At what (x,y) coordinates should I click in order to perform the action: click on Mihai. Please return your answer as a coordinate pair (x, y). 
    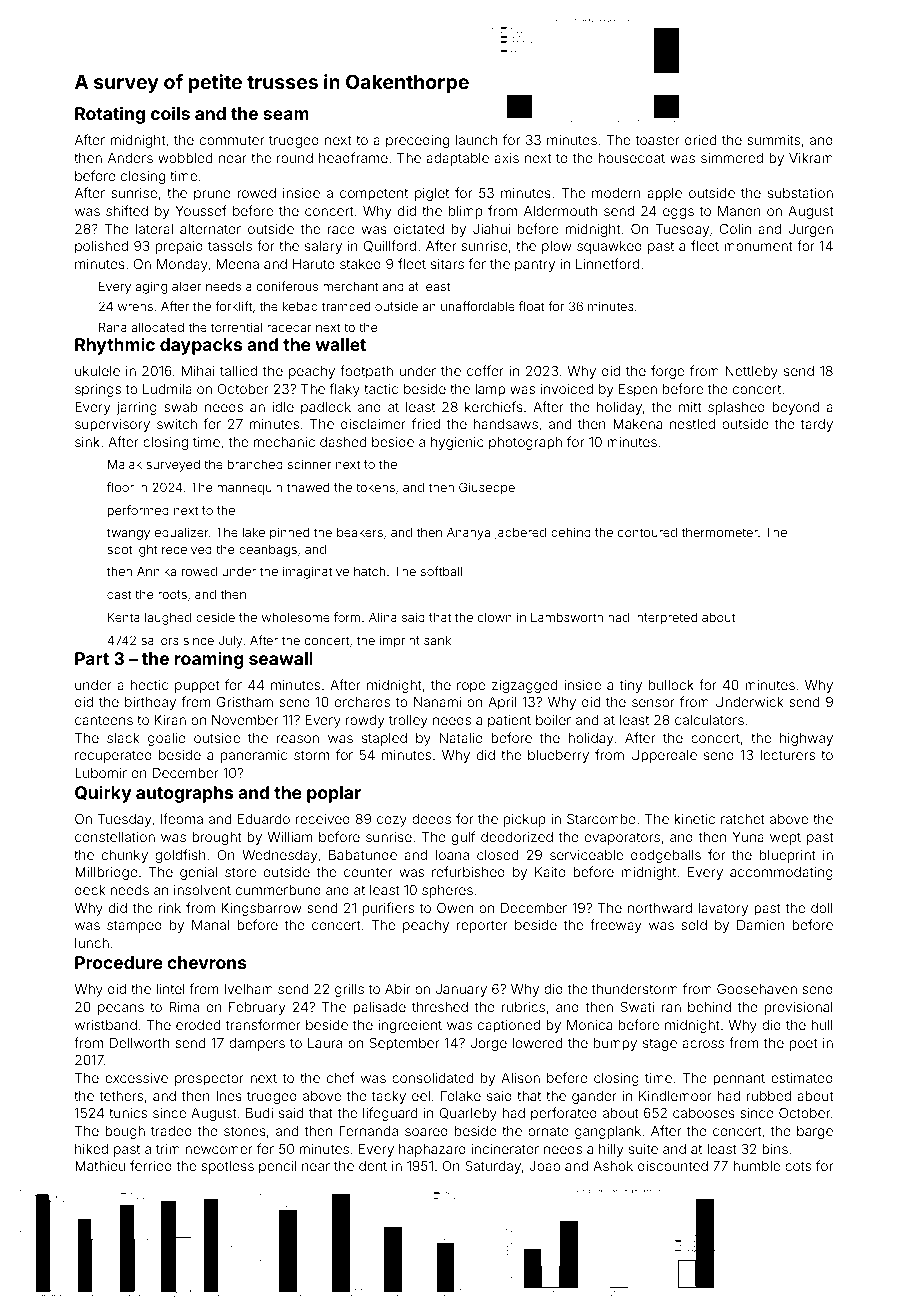
    Looking at the image, I should click on (198, 371).
